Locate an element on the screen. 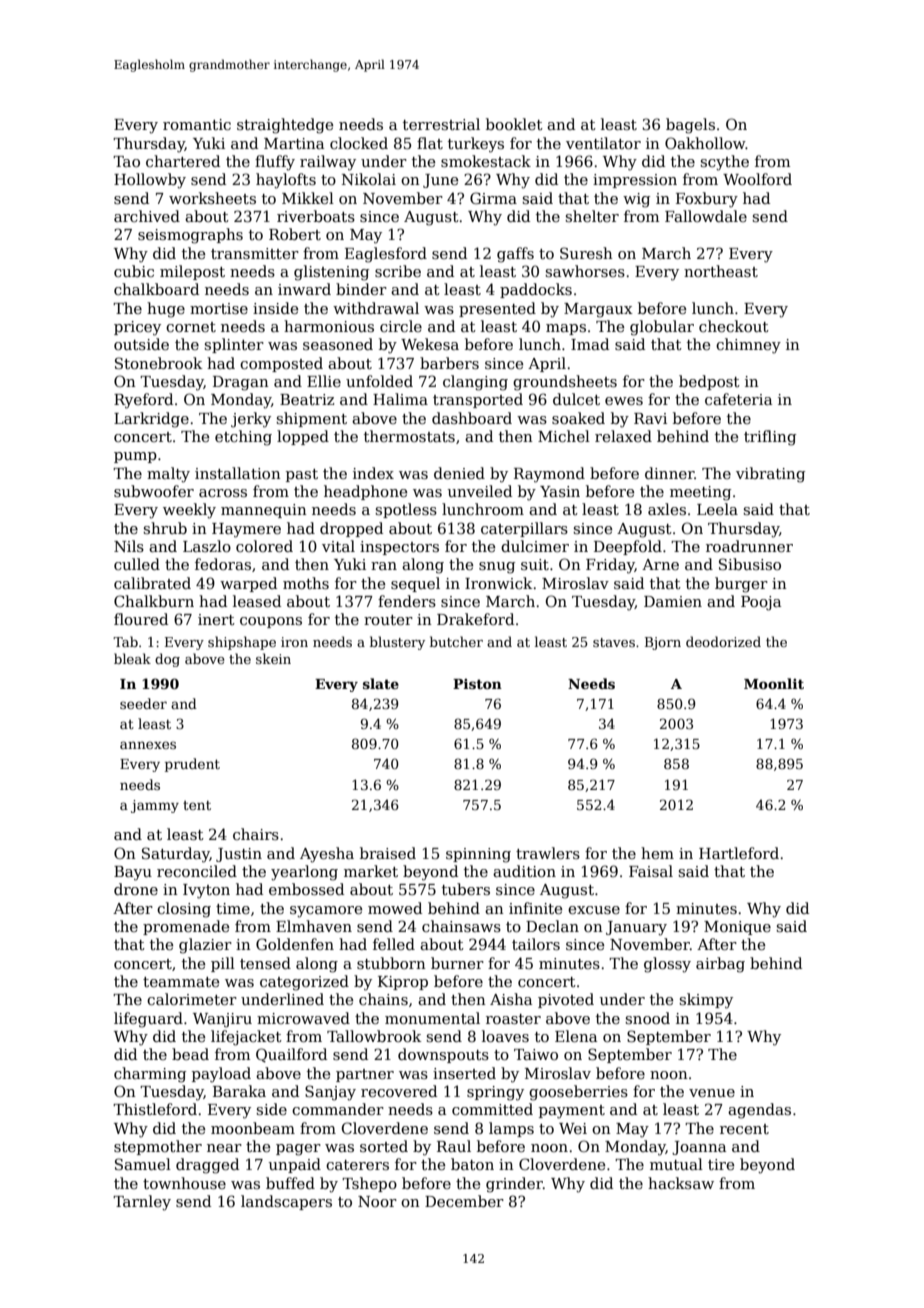 This screenshot has height=1308, width=924. Tao is located at coordinates (126, 161).
